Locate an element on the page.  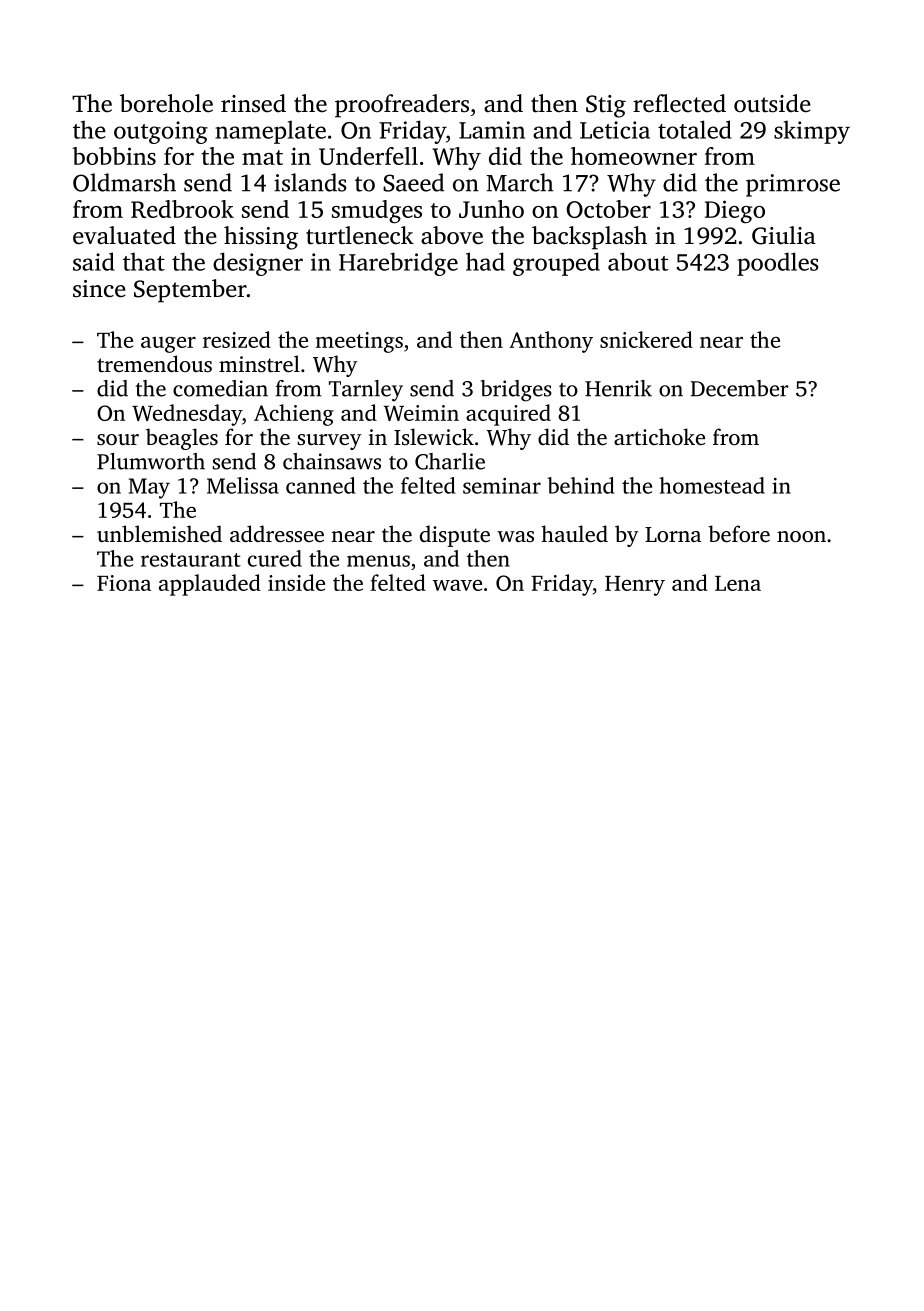
October is located at coordinates (608, 209).
